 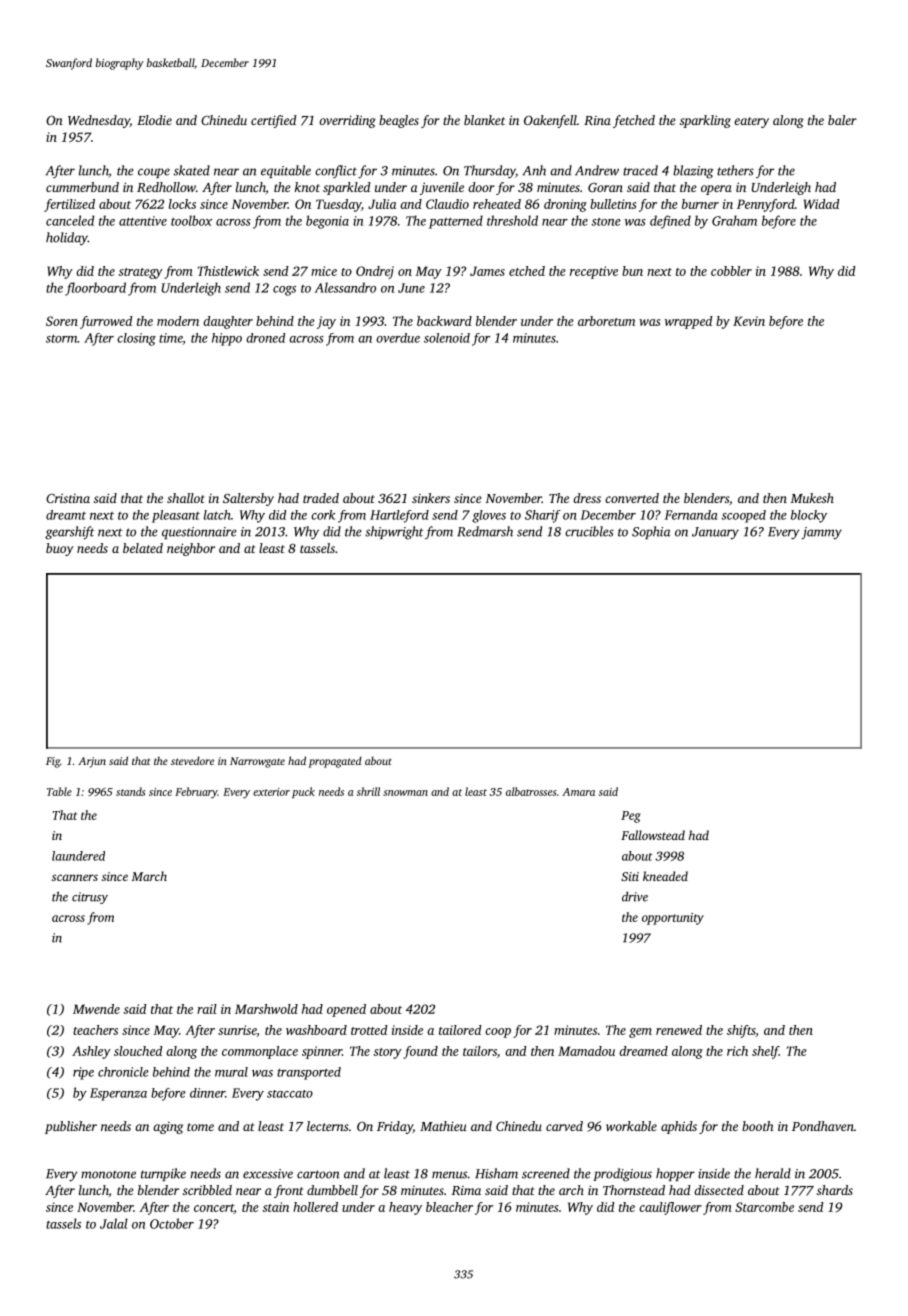 What do you see at coordinates (326, 322) in the page?
I see `jay` at bounding box center [326, 322].
